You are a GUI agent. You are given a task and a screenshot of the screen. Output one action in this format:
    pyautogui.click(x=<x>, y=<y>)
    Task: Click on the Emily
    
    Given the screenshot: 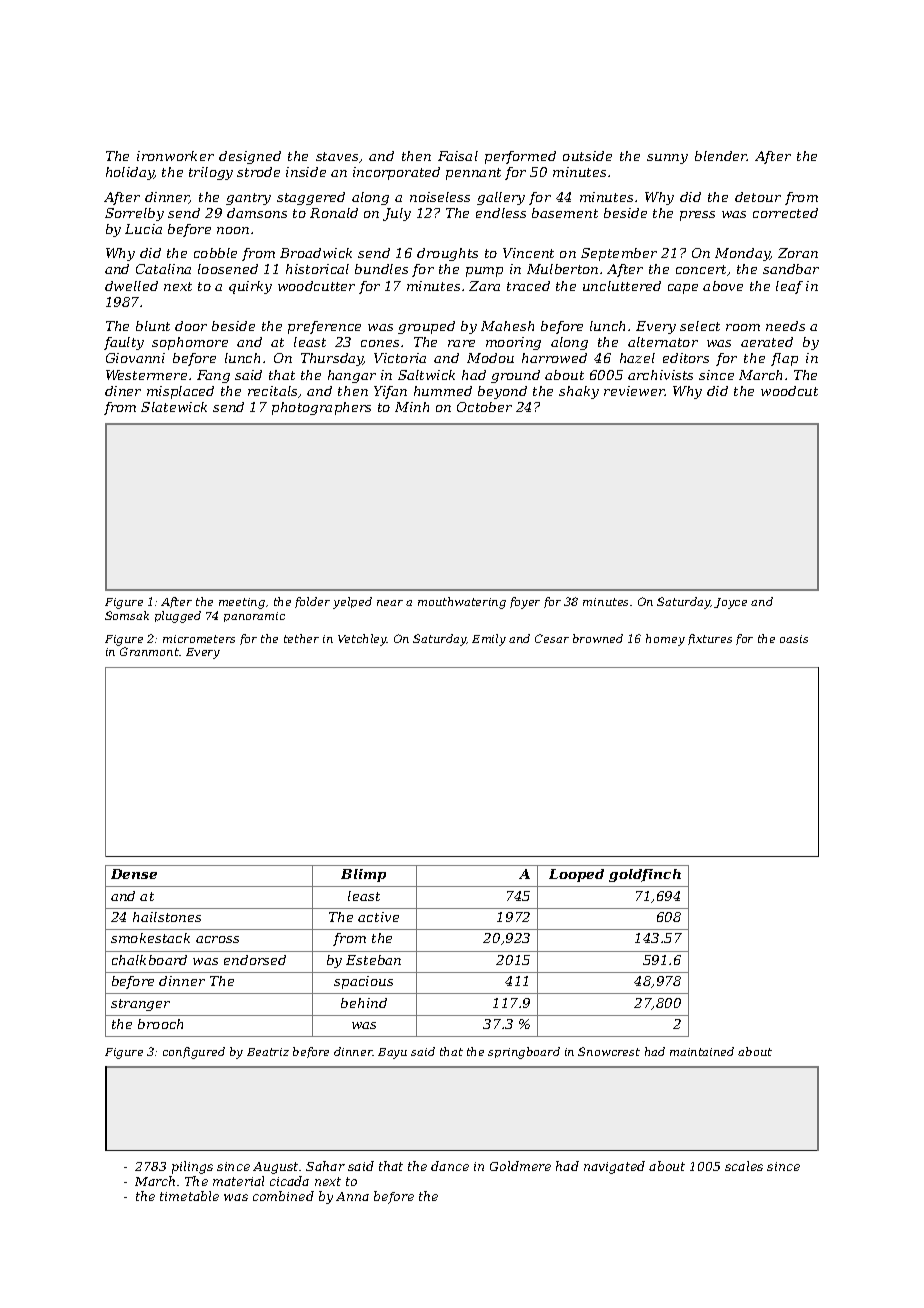 What is the action you would take?
    pyautogui.click(x=489, y=640)
